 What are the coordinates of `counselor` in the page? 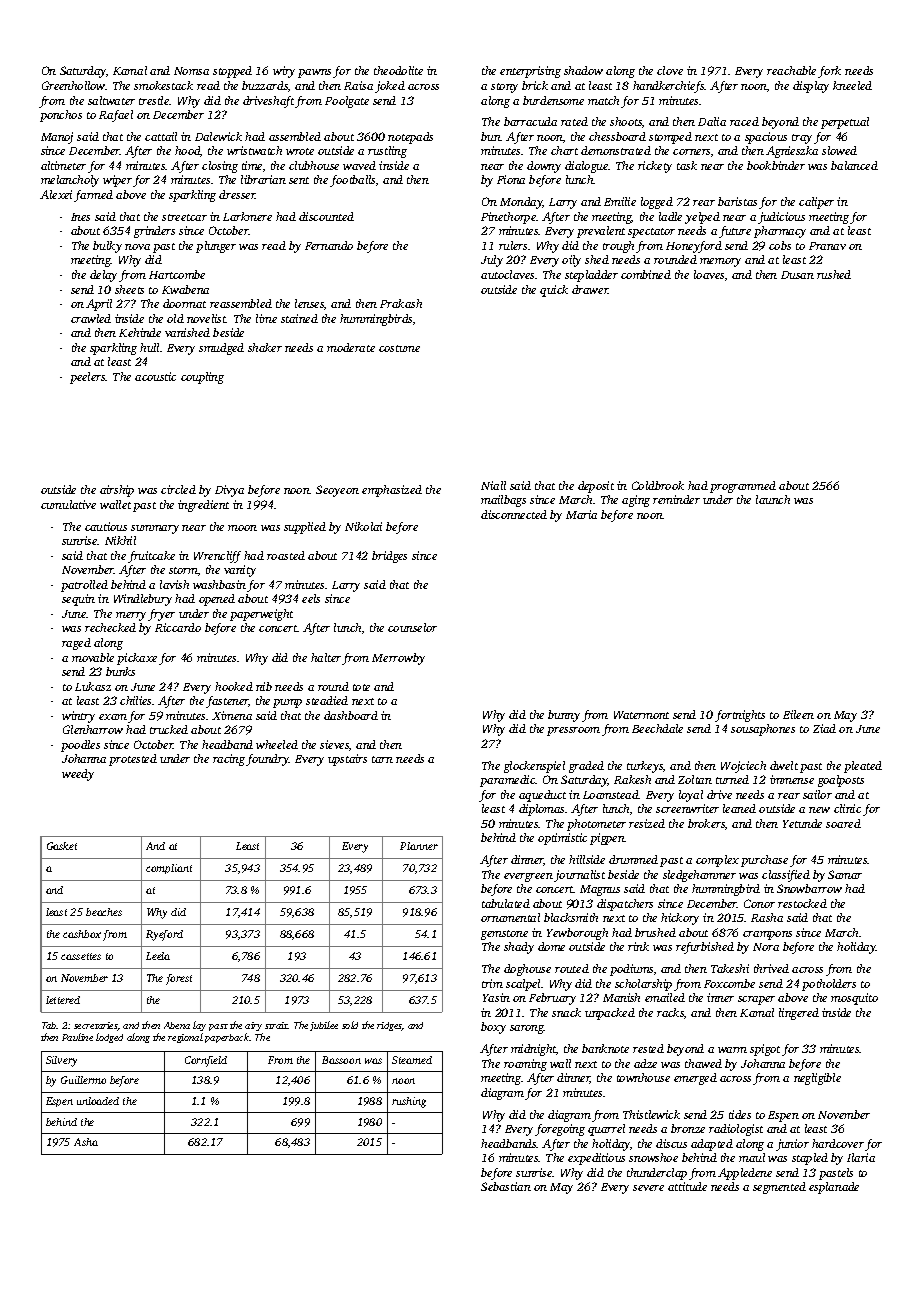 It's located at (412, 627).
